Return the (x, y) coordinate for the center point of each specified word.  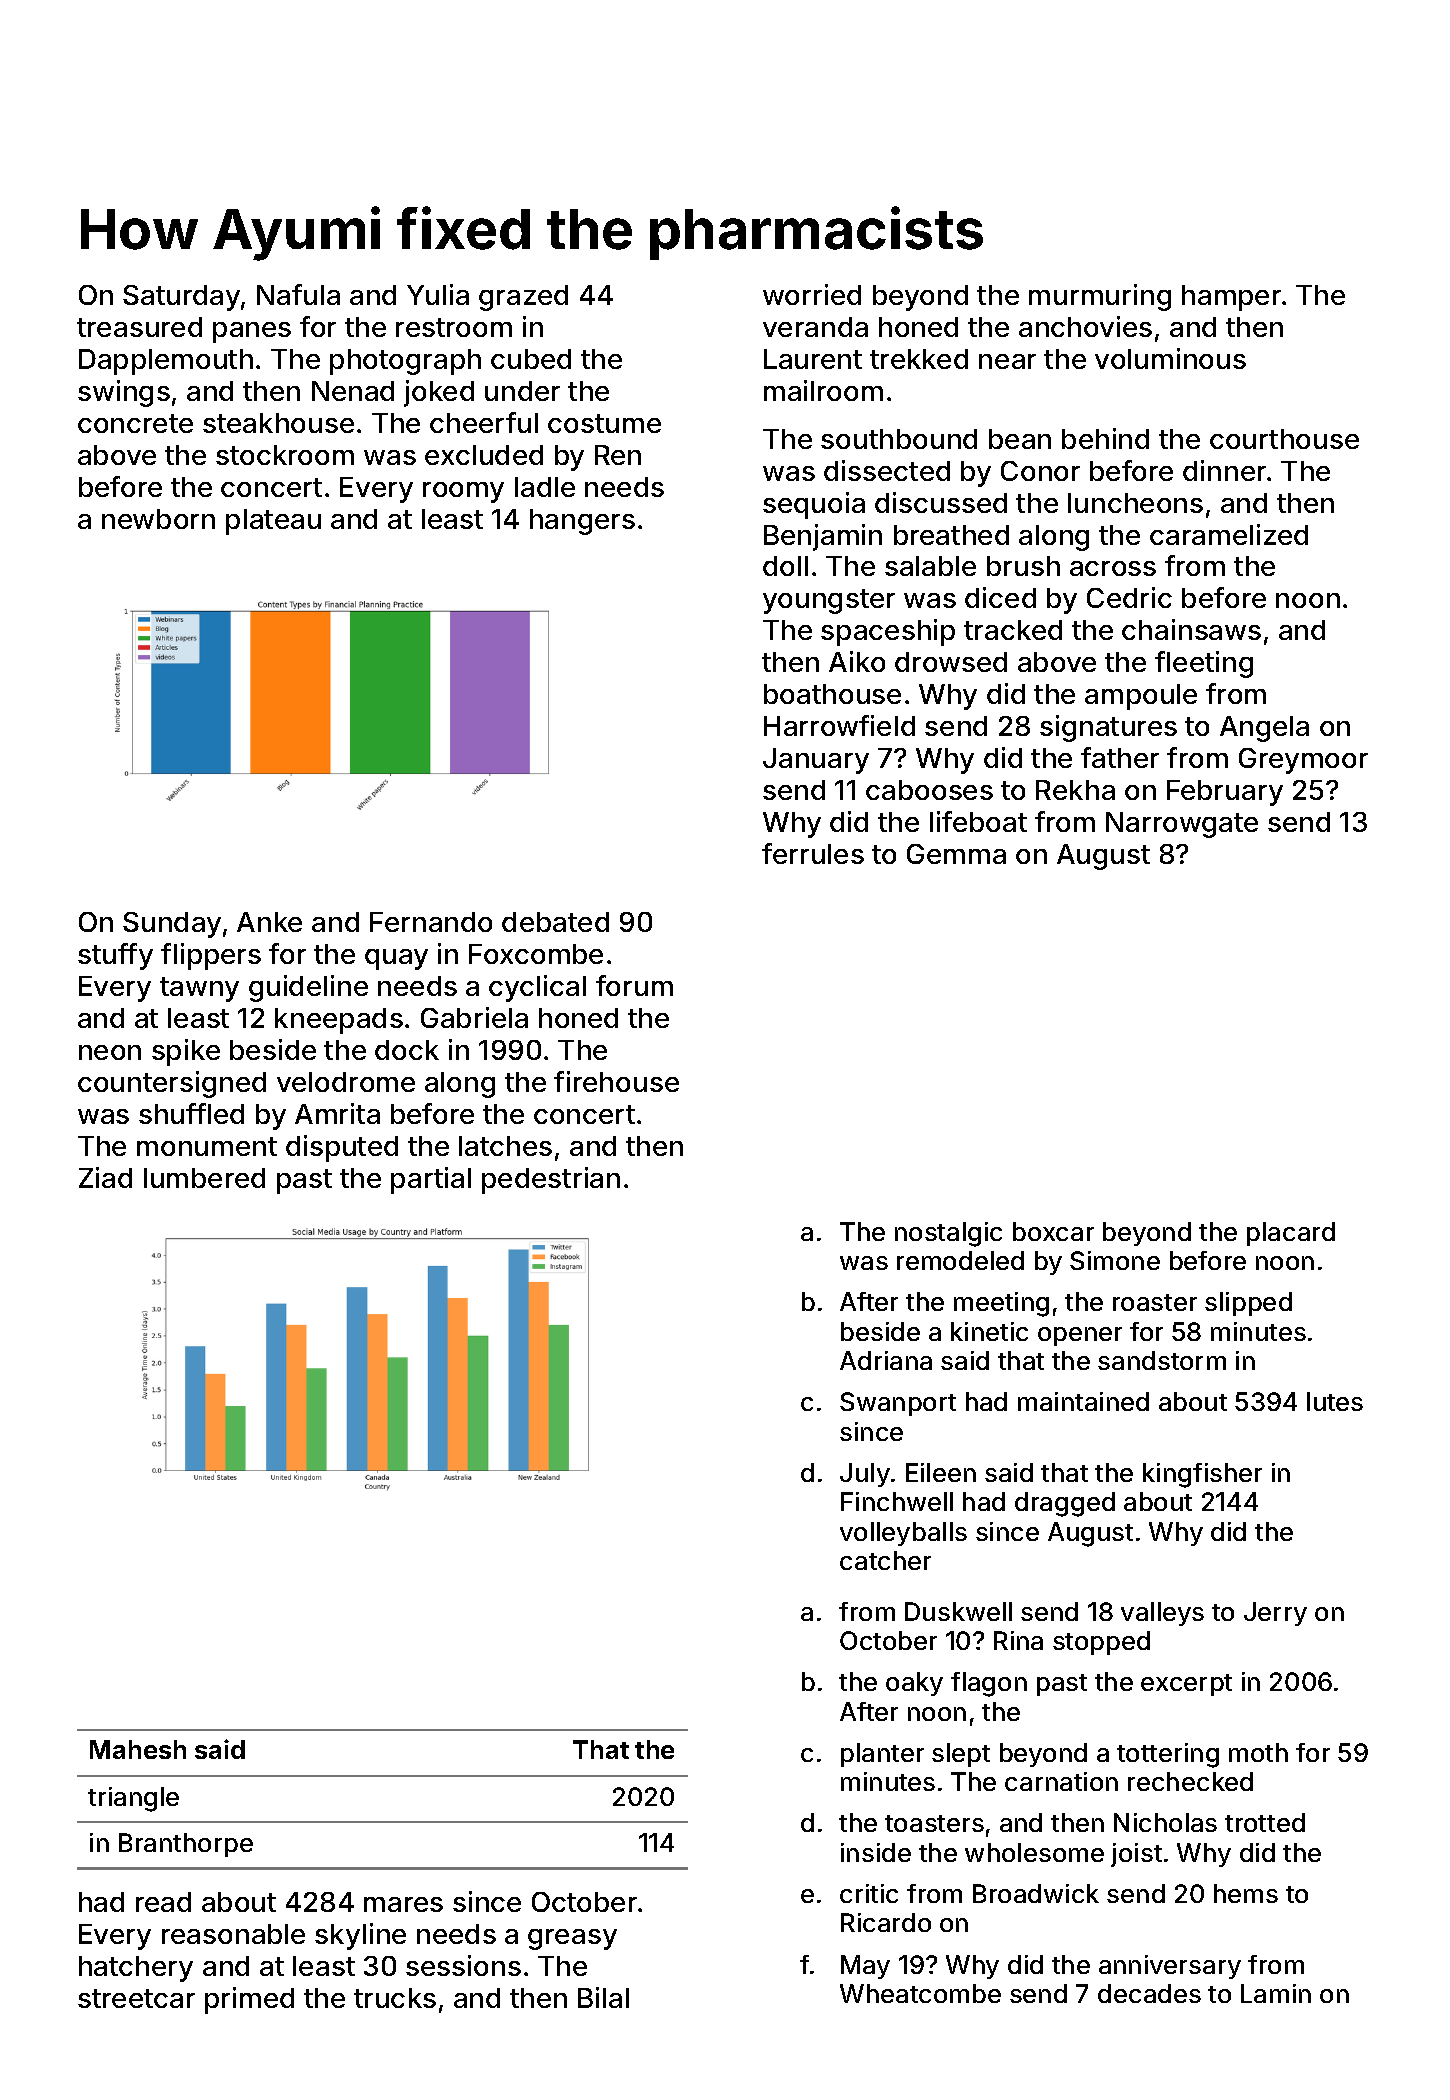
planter (882, 1755)
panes (252, 332)
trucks (395, 1998)
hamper (1231, 298)
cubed (531, 359)
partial (431, 1180)
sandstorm (1162, 1360)
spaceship (888, 632)
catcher (885, 1560)
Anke (269, 922)
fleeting (1204, 664)
